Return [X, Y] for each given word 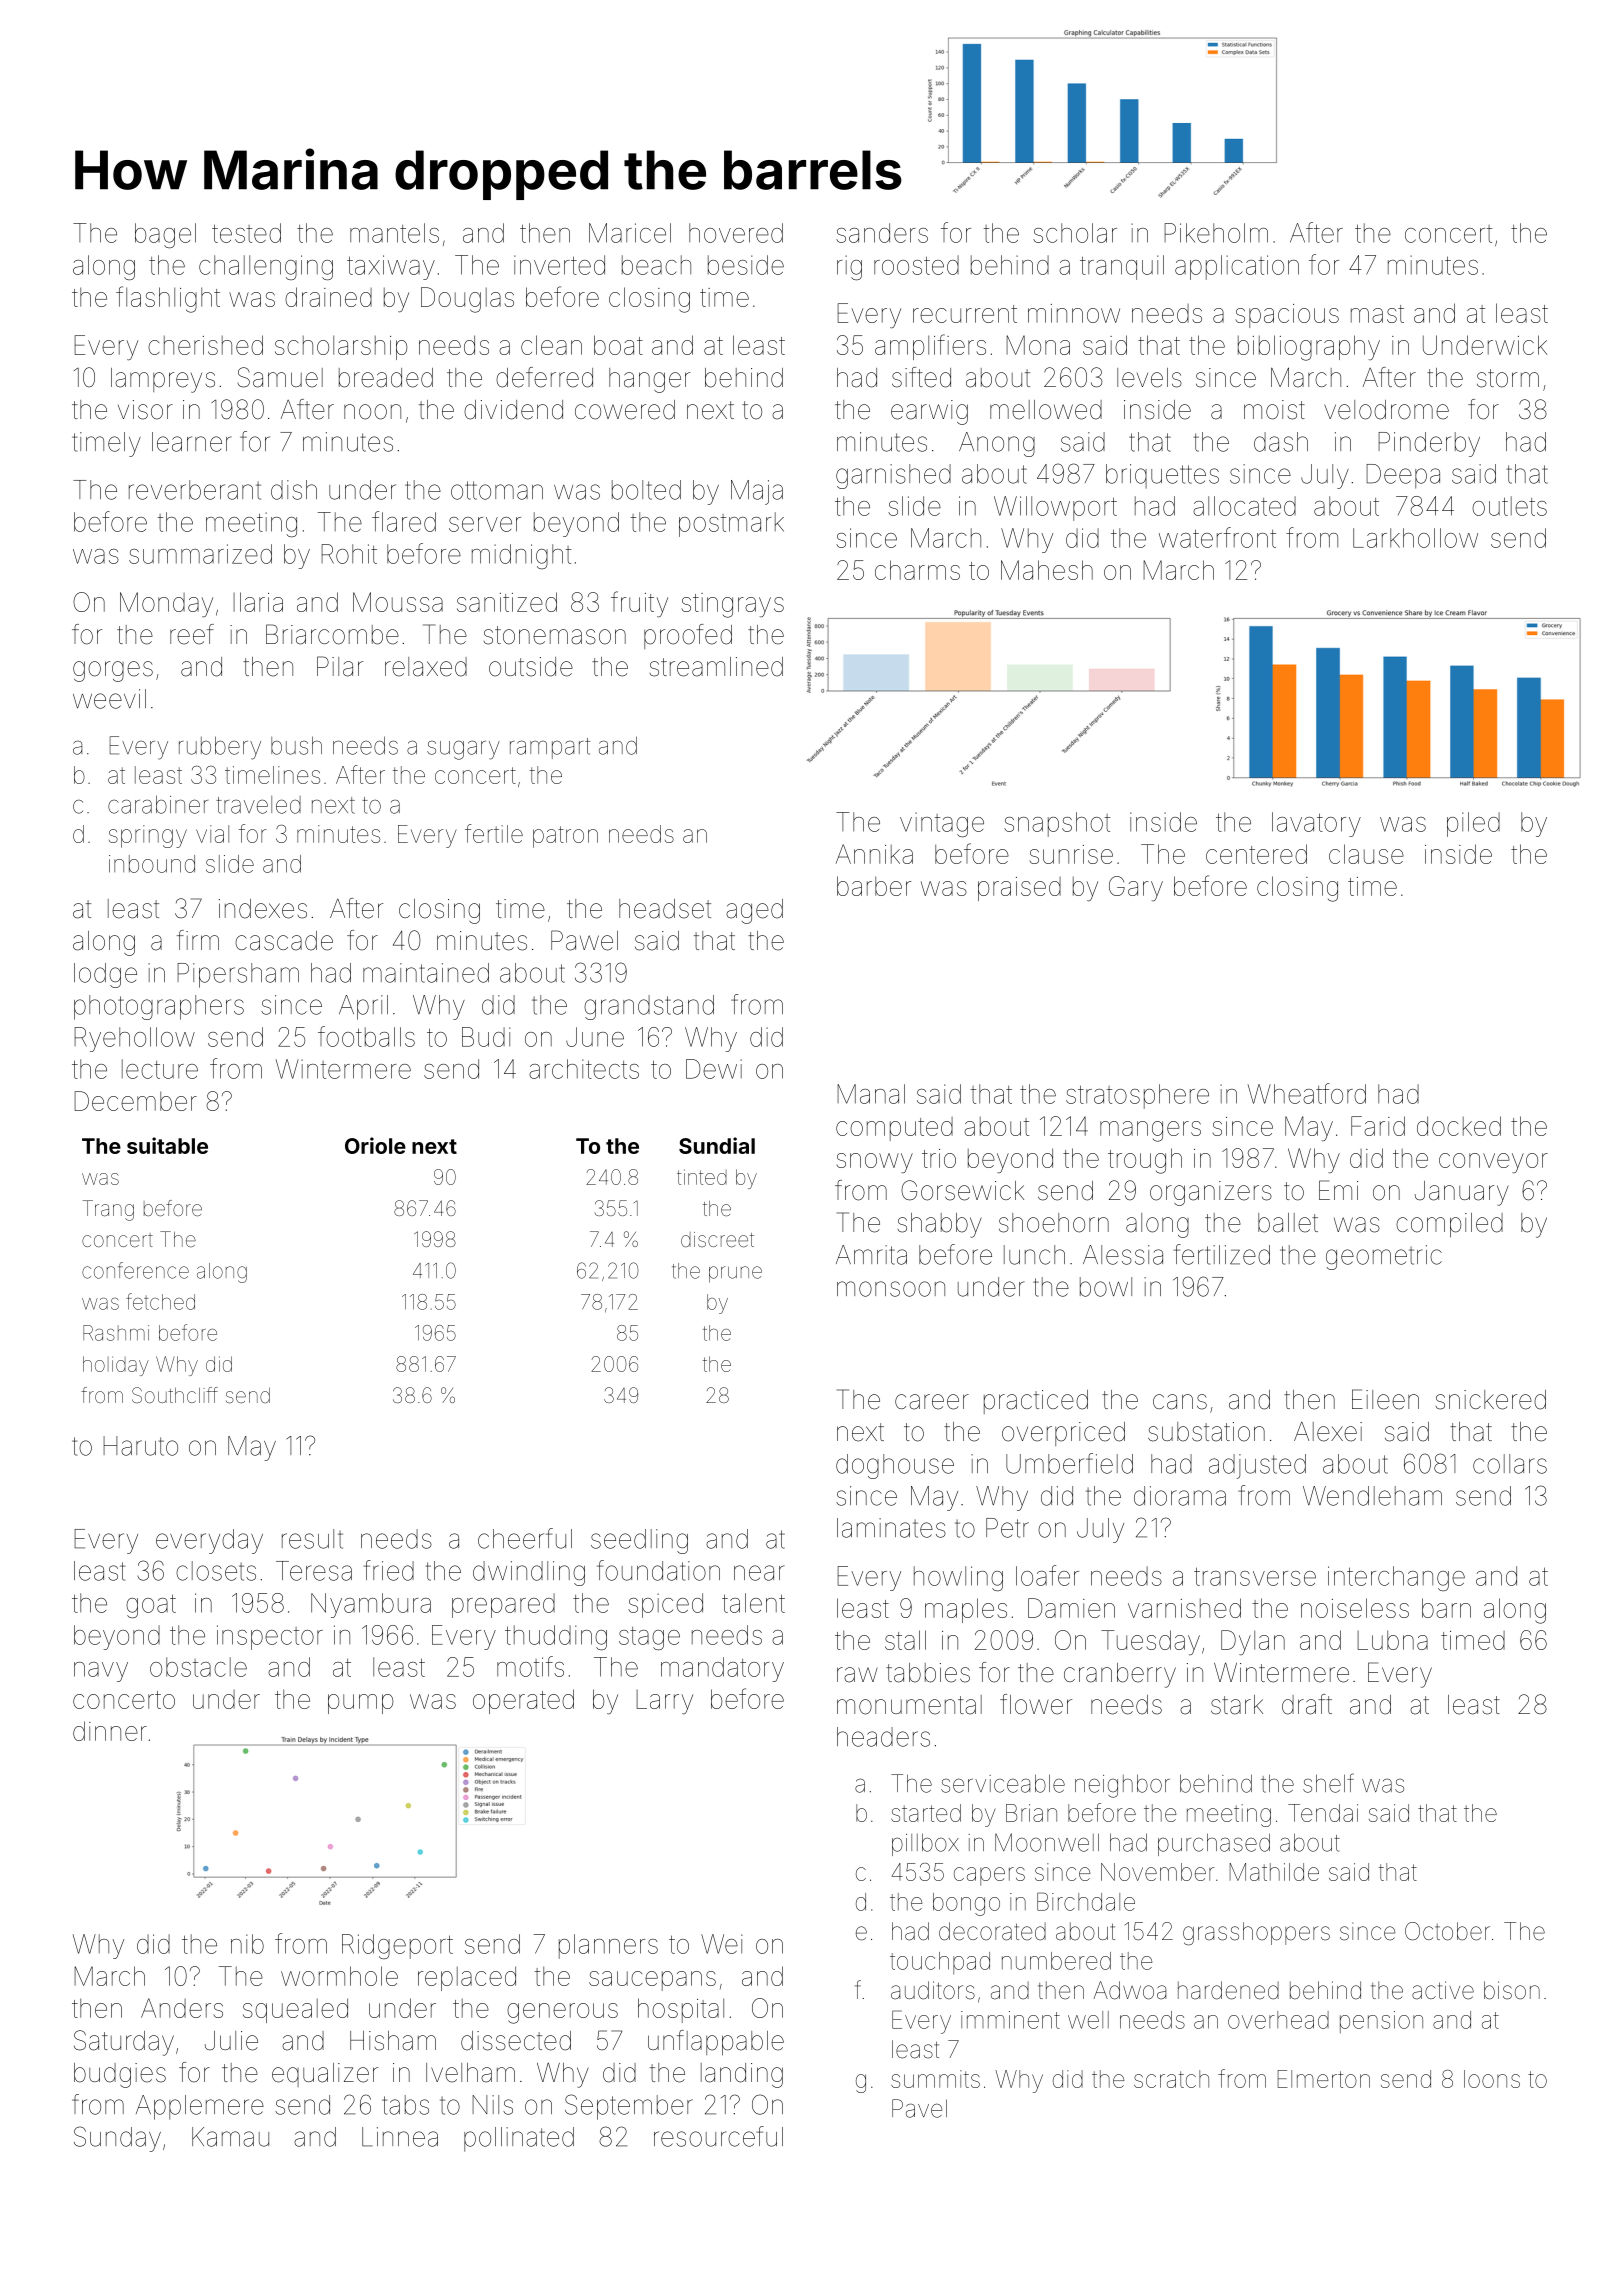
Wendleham [1372, 1496]
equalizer [325, 2075]
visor [145, 410]
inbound [152, 864]
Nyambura [371, 1605]
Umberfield [1069, 1463]
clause [1366, 854]
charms [917, 570]
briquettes [1162, 476]
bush [296, 745]
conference [135, 1270]
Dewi [714, 1069]
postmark [731, 524]
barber [874, 886]
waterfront [1217, 537]
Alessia [1123, 1255]
